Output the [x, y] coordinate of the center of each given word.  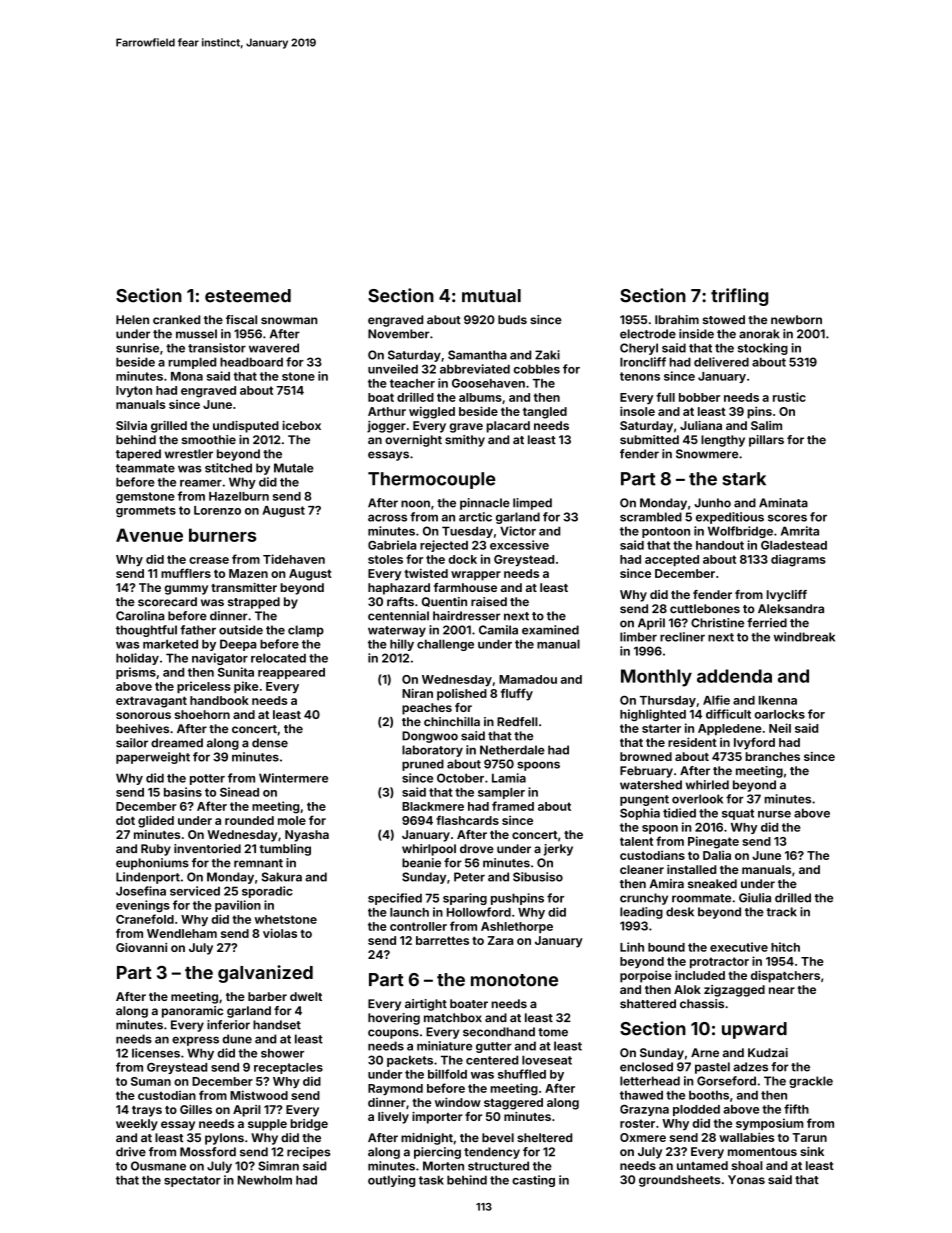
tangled [545, 413]
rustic [789, 397]
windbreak [804, 637]
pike [246, 687]
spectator [192, 1181]
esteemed [248, 296]
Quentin [444, 602]
